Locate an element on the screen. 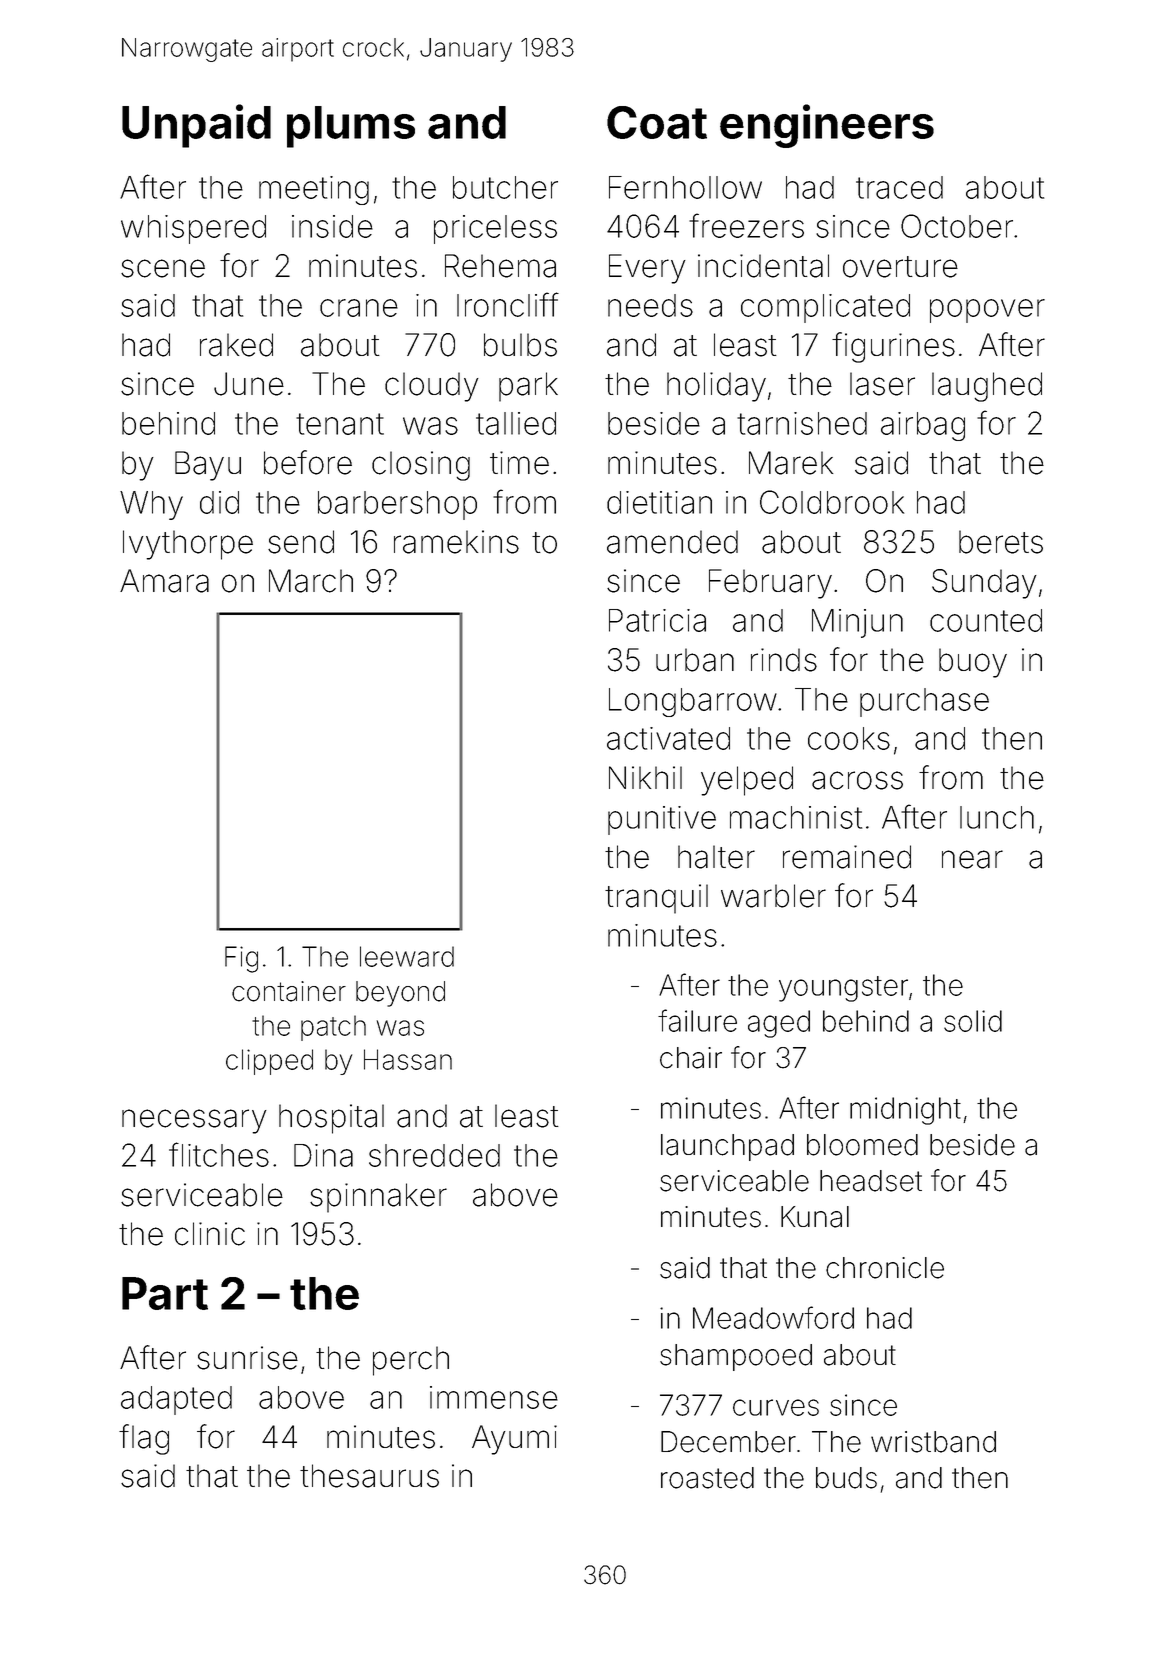 This screenshot has width=1165, height=1654. Nikhil is located at coordinates (645, 777).
